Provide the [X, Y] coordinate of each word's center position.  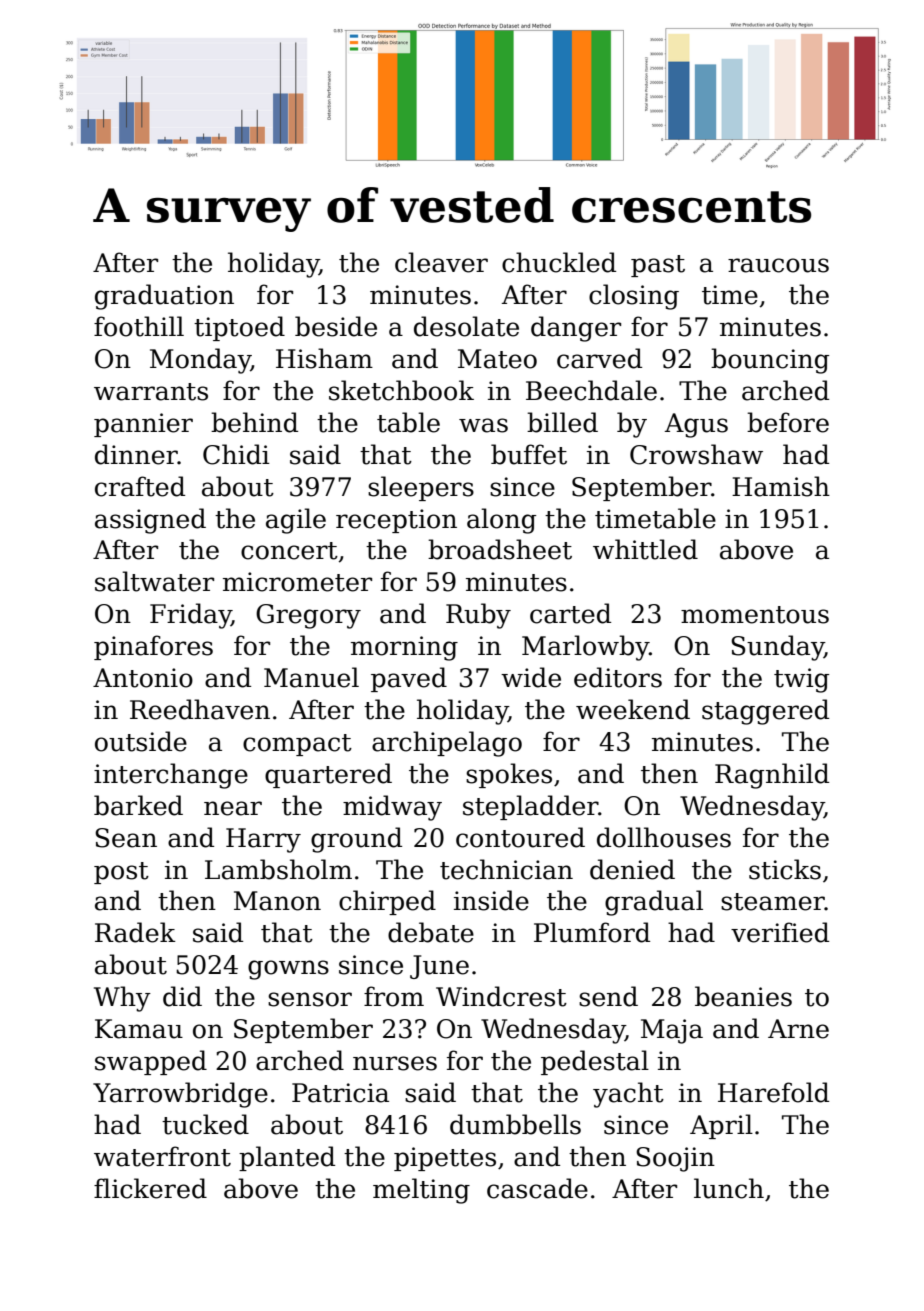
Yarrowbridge [180, 1095]
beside [336, 326]
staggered [765, 712]
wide [531, 677]
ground [356, 840]
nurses [395, 1063]
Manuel [311, 677]
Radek [135, 932]
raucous [778, 265]
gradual [654, 903]
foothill [139, 326]
